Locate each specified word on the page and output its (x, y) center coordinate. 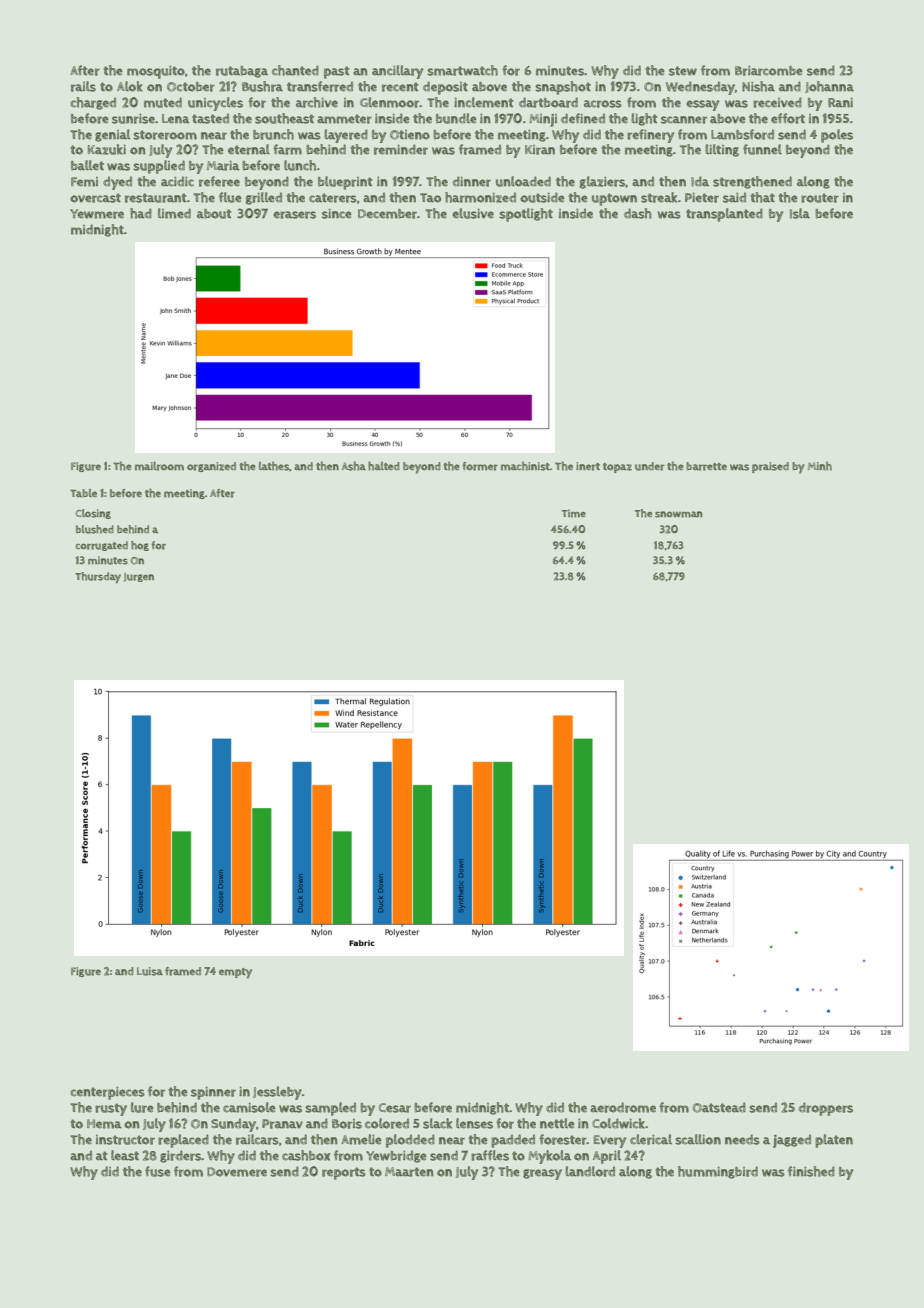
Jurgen (139, 577)
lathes (274, 466)
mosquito (156, 72)
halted (384, 466)
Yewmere (97, 214)
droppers (826, 1109)
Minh (820, 466)
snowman (679, 514)
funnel (762, 149)
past (336, 72)
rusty (111, 1109)
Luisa (150, 971)
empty (235, 973)
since (337, 214)
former (480, 466)
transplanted (724, 215)
